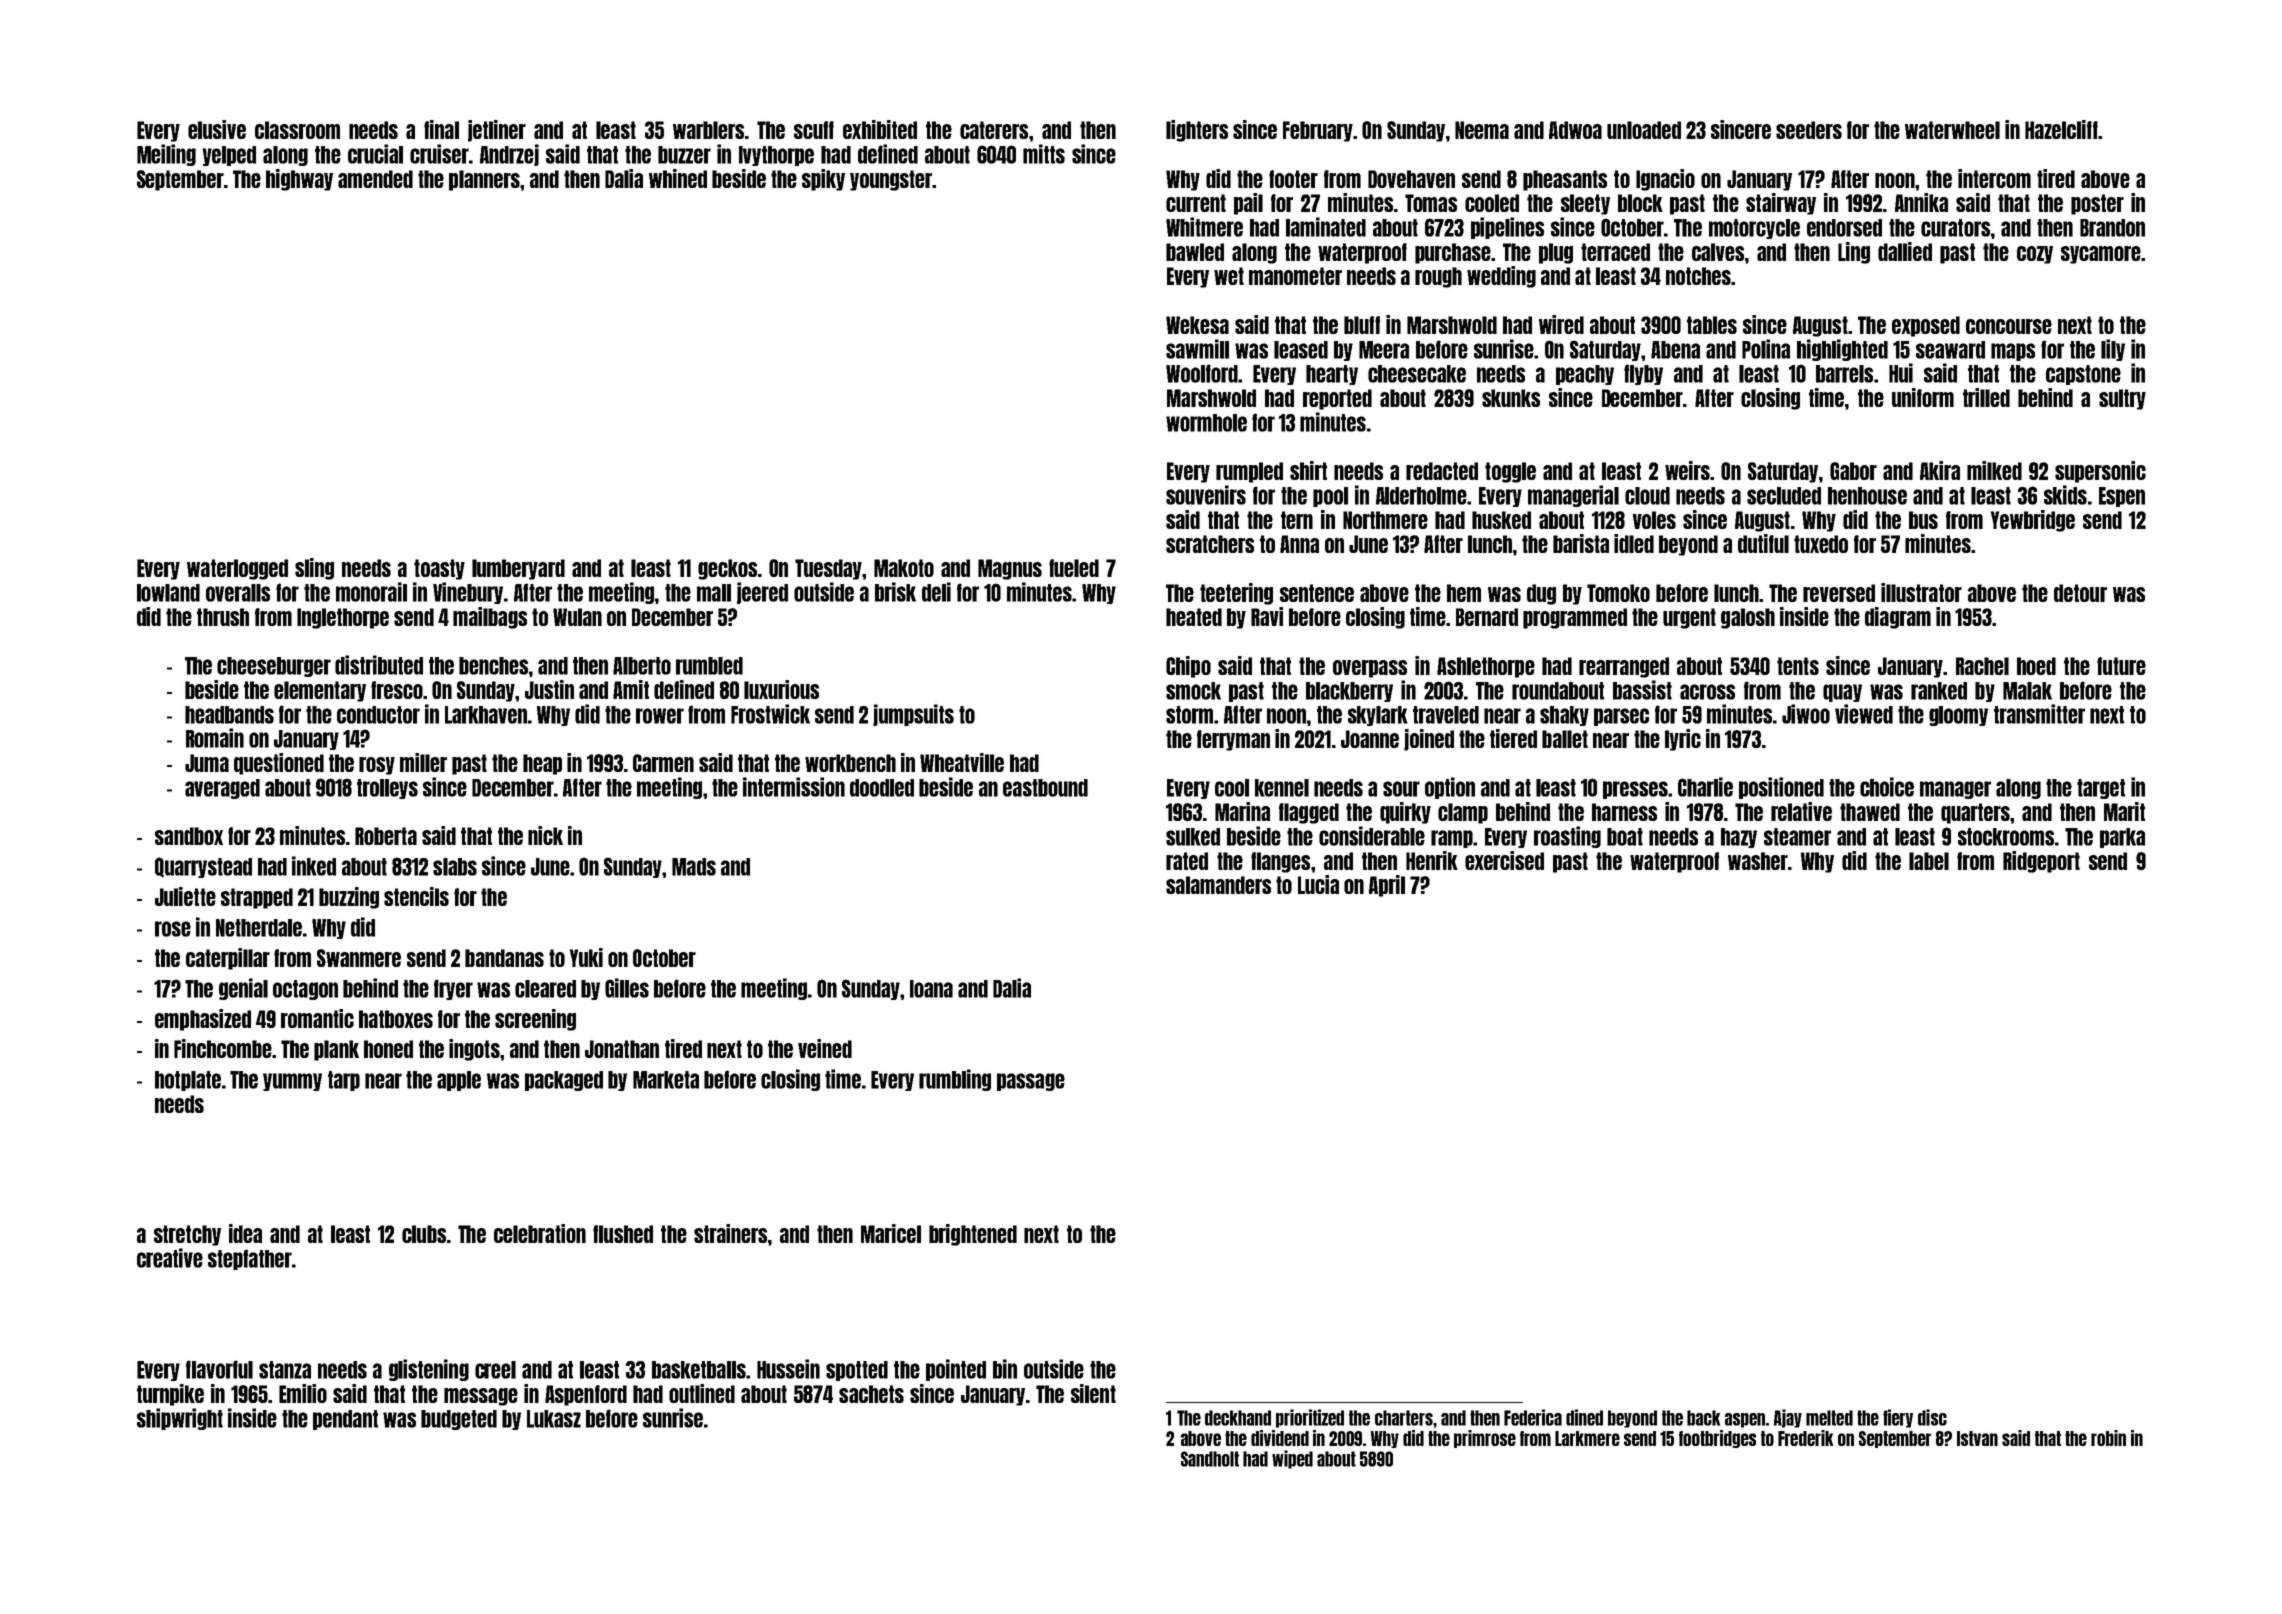  What do you see at coordinates (1829, 1418) in the screenshot?
I see `melted` at bounding box center [1829, 1418].
